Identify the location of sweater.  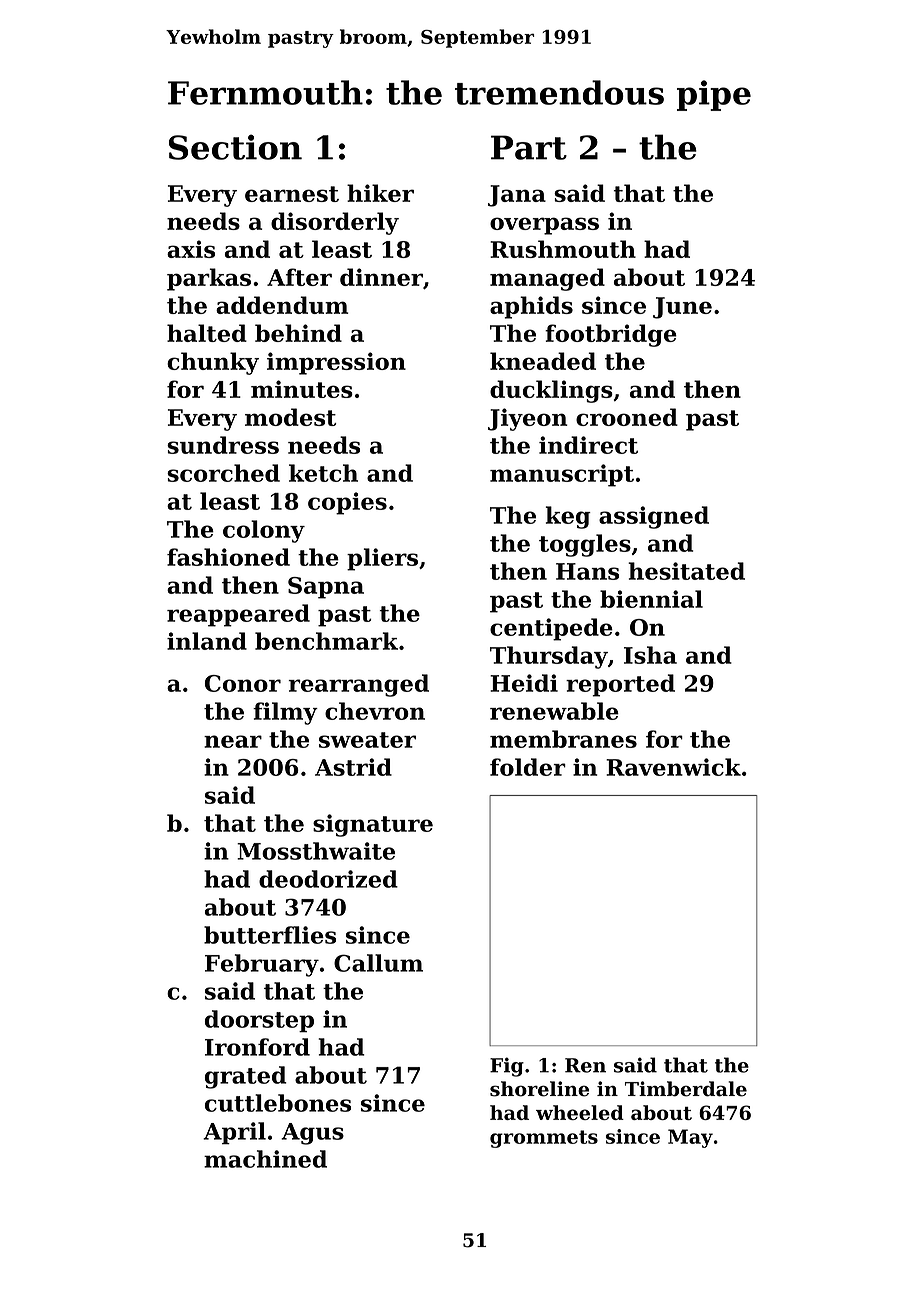
(367, 740).
